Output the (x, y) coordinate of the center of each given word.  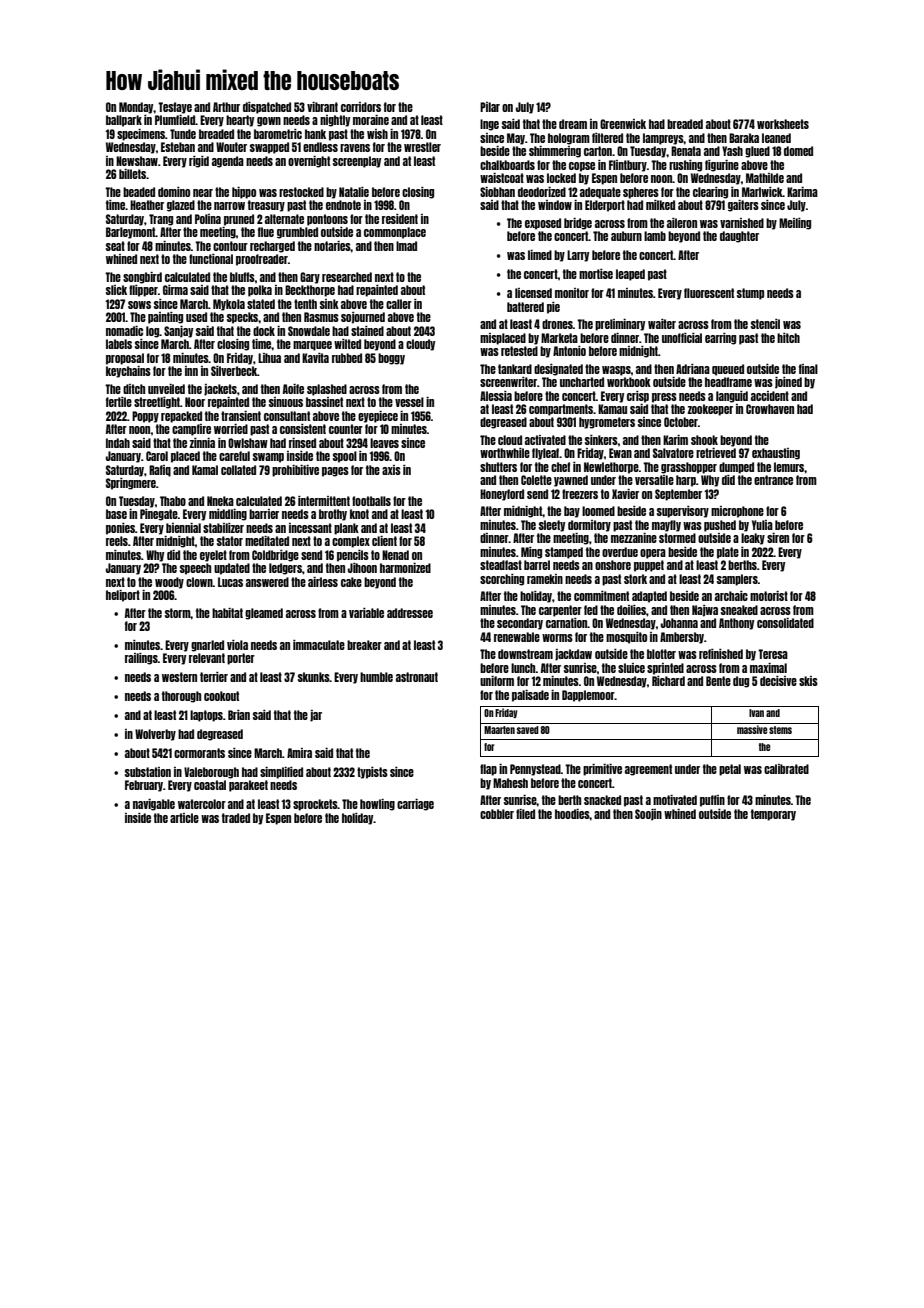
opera (653, 554)
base (116, 514)
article (184, 818)
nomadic (124, 331)
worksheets (783, 124)
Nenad (395, 555)
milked (660, 205)
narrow (229, 206)
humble (376, 677)
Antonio (569, 351)
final (808, 369)
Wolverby (155, 735)
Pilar (490, 107)
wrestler (422, 147)
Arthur (226, 107)
